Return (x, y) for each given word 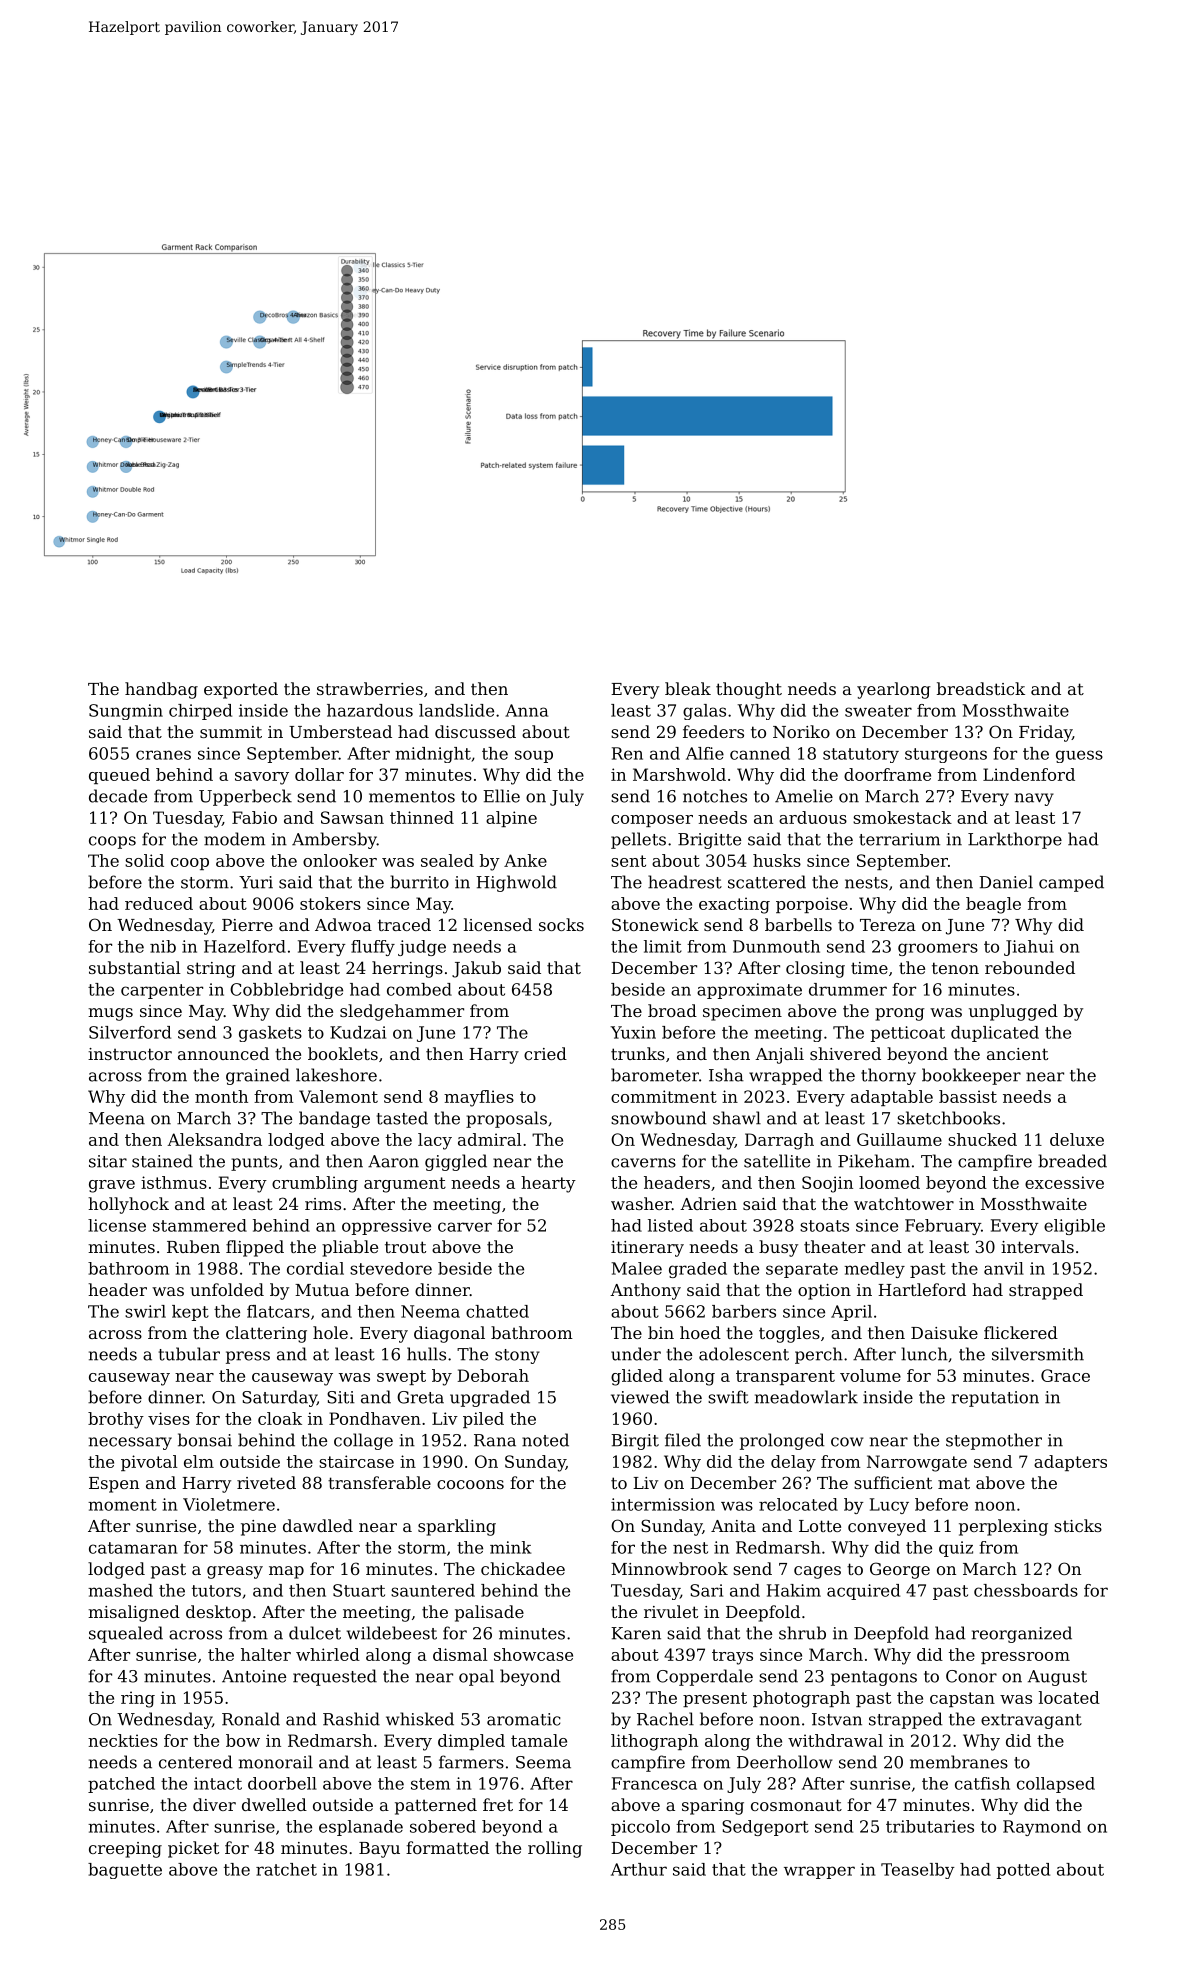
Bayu (379, 1850)
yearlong (894, 690)
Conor (971, 1676)
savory (262, 778)
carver (465, 1227)
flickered (1021, 1332)
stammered (200, 1225)
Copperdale (705, 1677)
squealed (126, 1634)
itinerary (647, 1249)
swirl (145, 1311)
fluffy (373, 948)
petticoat (908, 1034)
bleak (688, 688)
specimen (742, 1013)
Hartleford (922, 1289)
